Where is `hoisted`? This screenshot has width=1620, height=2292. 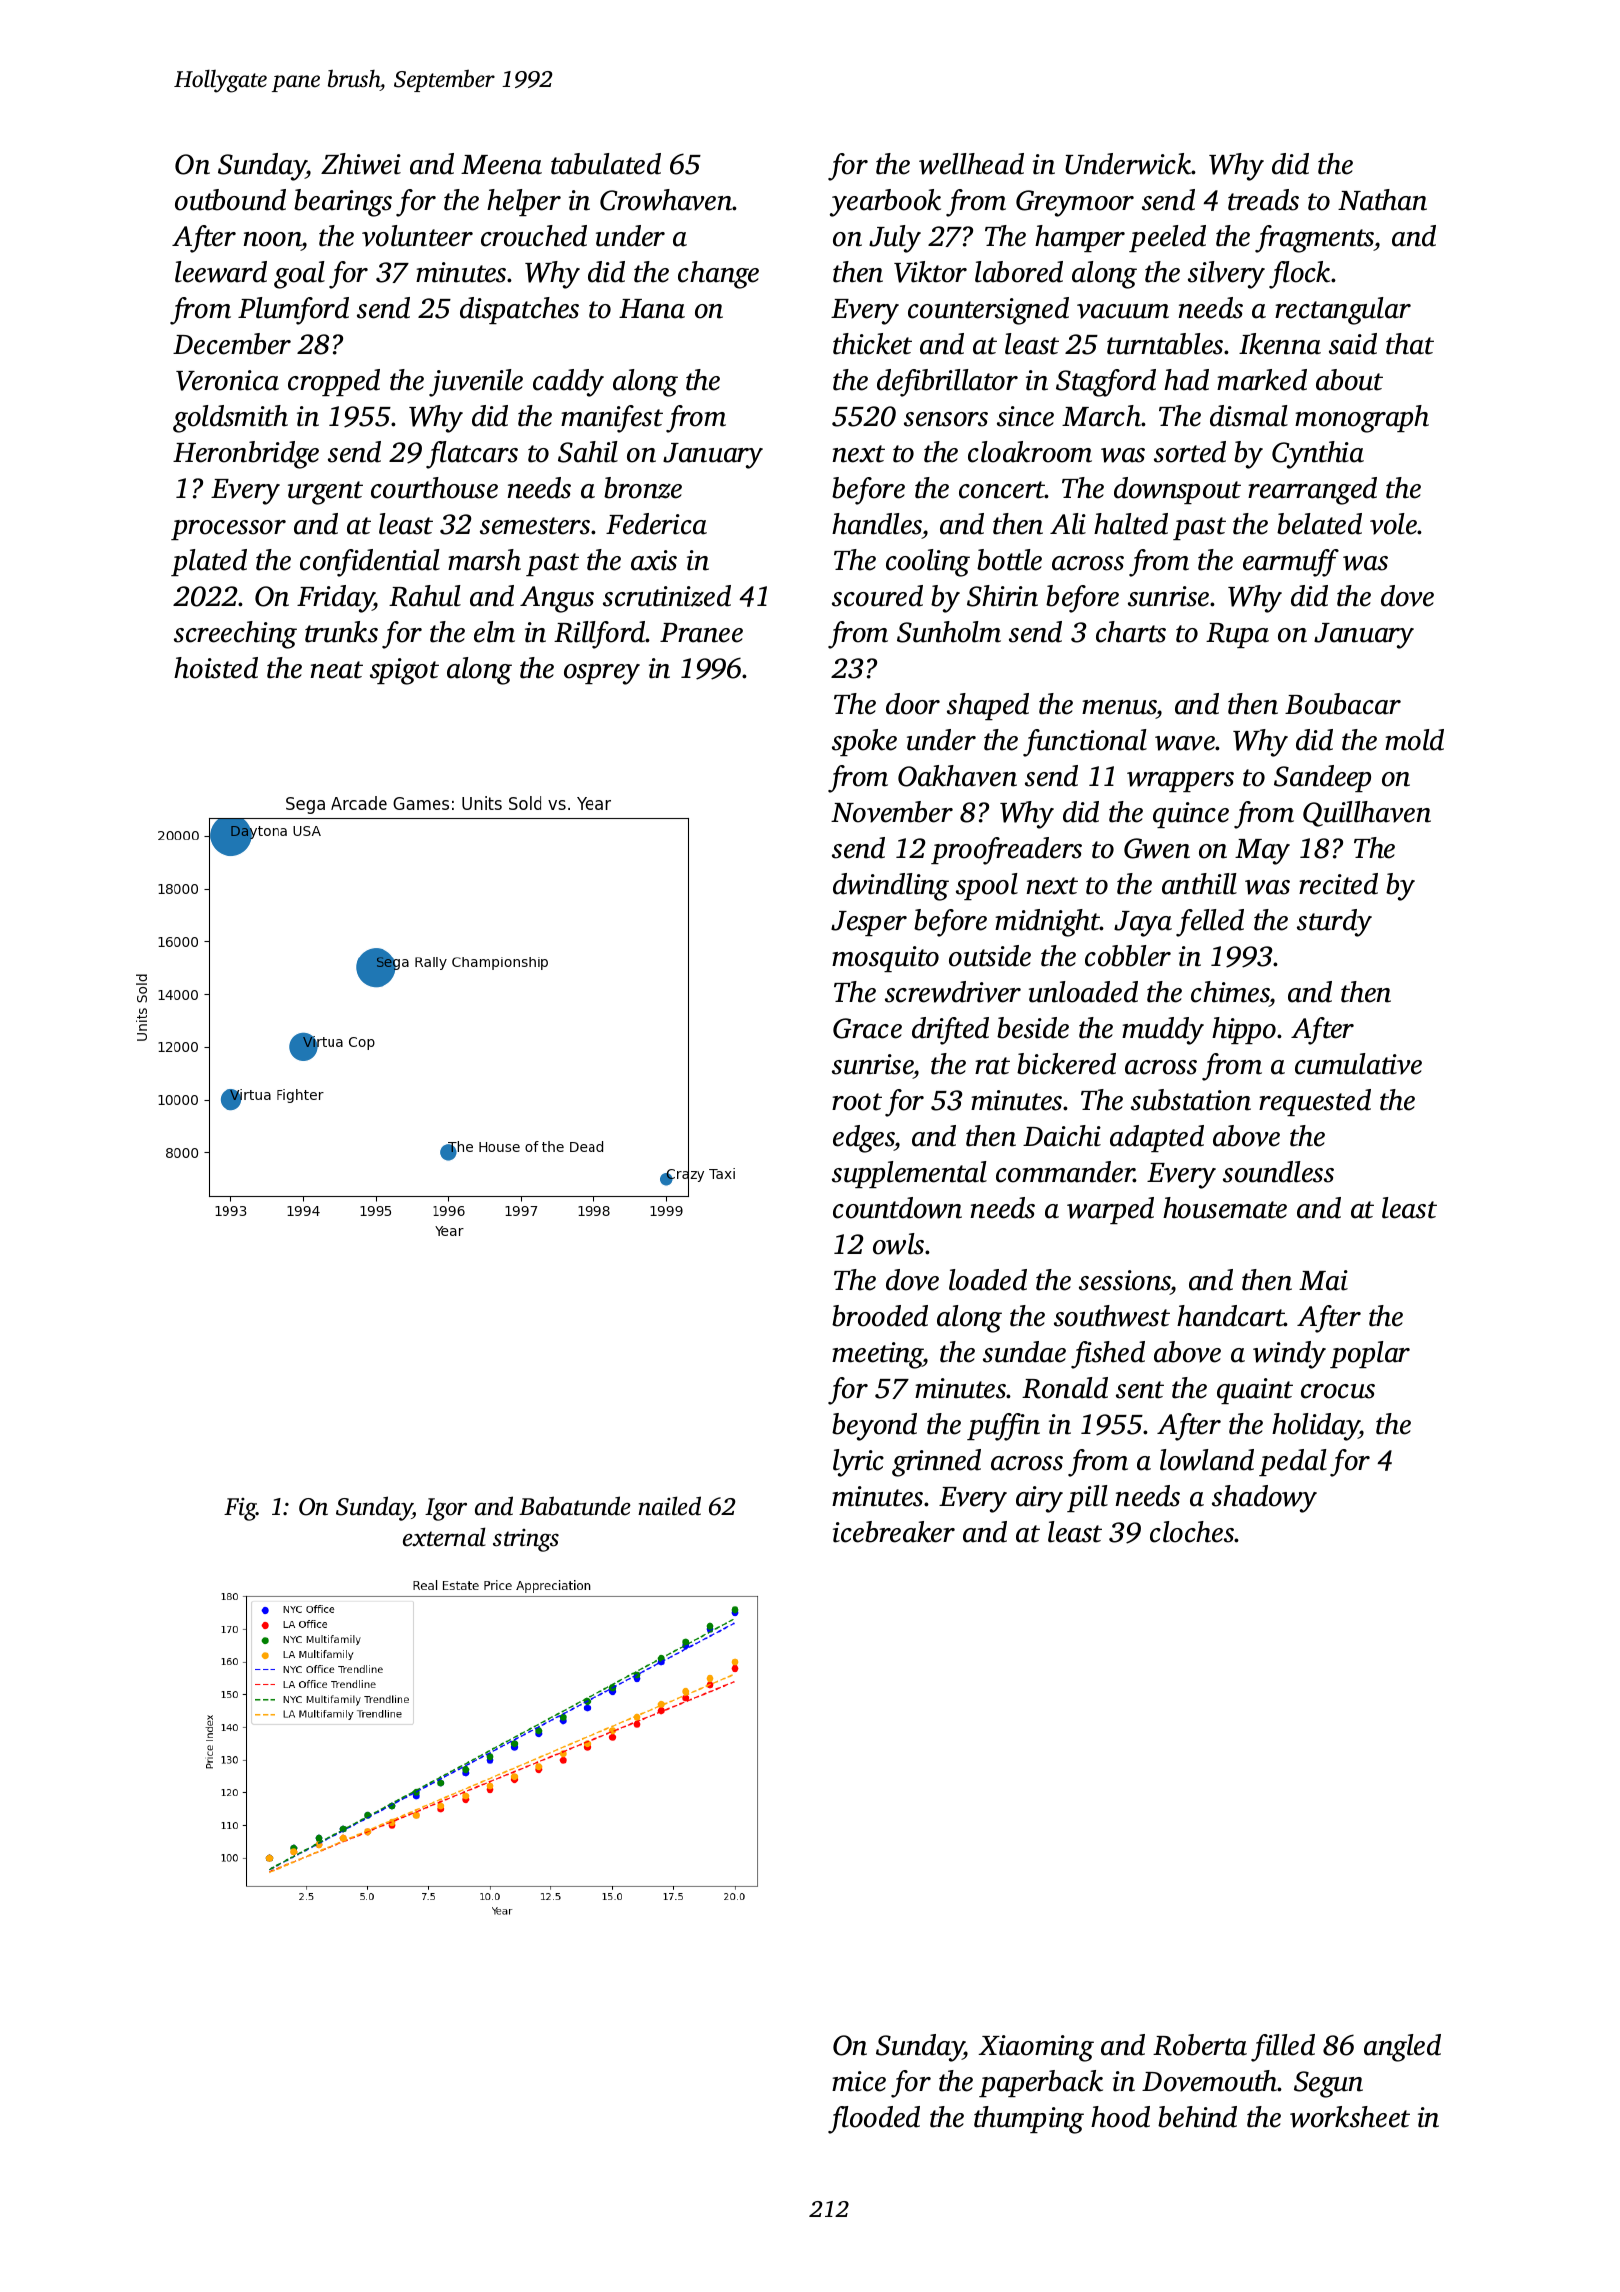 hoisted is located at coordinates (216, 668).
